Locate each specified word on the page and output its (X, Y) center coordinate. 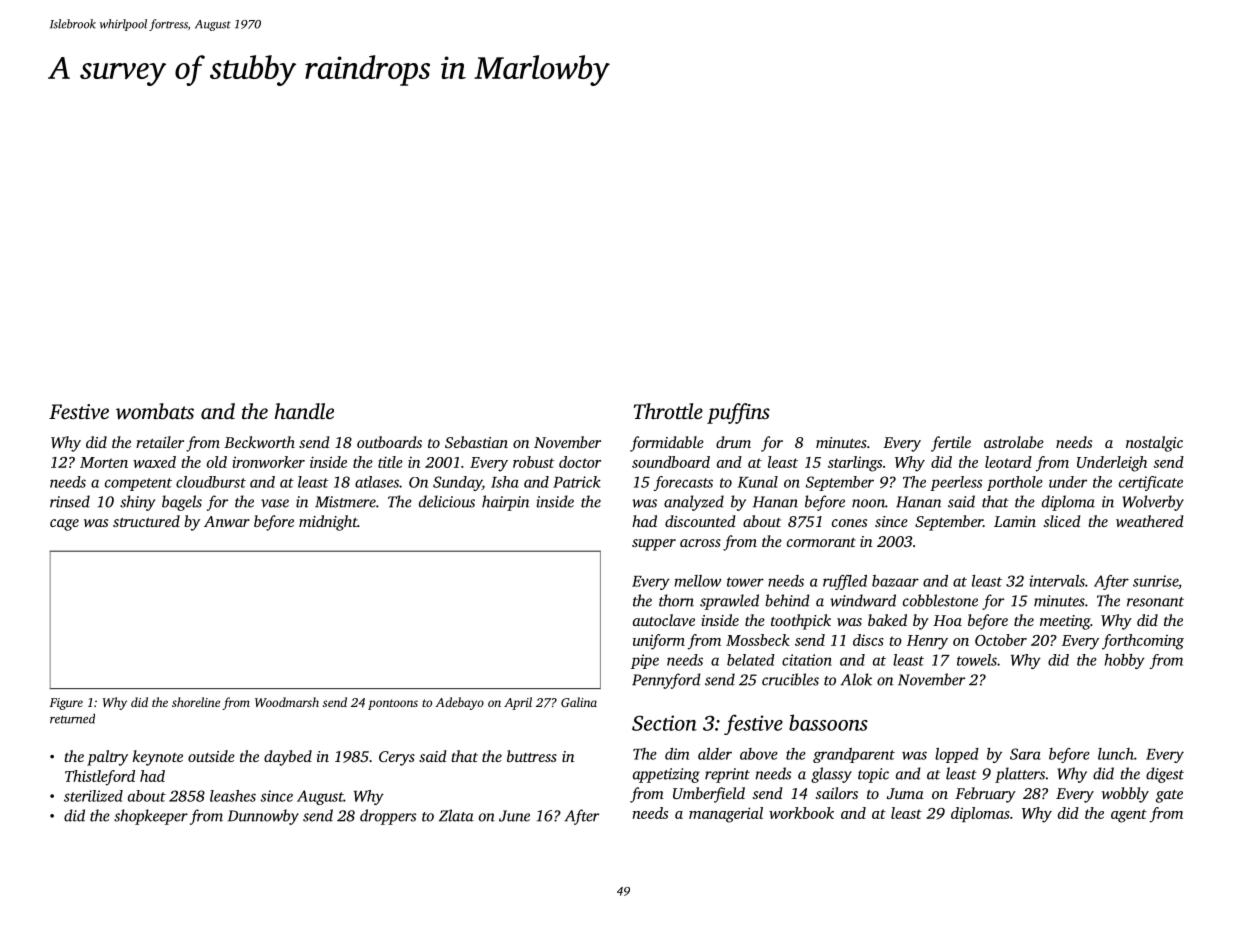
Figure (66, 704)
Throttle (668, 411)
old (217, 462)
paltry (107, 758)
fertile (951, 444)
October (1001, 640)
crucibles (790, 679)
